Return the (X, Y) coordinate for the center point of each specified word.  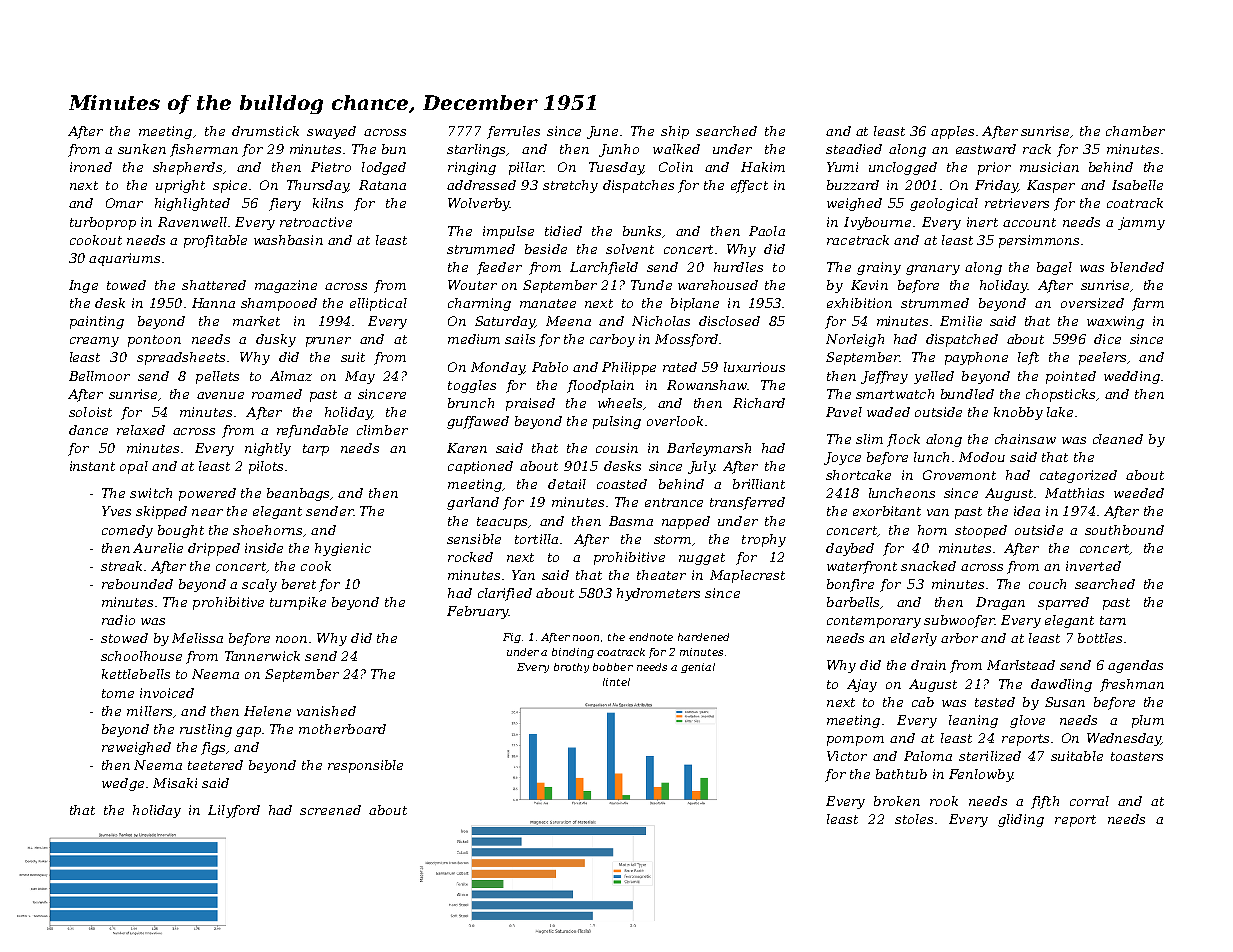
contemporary (874, 622)
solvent (630, 249)
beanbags (299, 494)
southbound (1124, 530)
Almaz (291, 376)
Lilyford (234, 811)
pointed (1071, 377)
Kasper (1051, 186)
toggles (472, 386)
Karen (467, 448)
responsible (365, 766)
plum (1148, 721)
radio (118, 620)
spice (230, 186)
